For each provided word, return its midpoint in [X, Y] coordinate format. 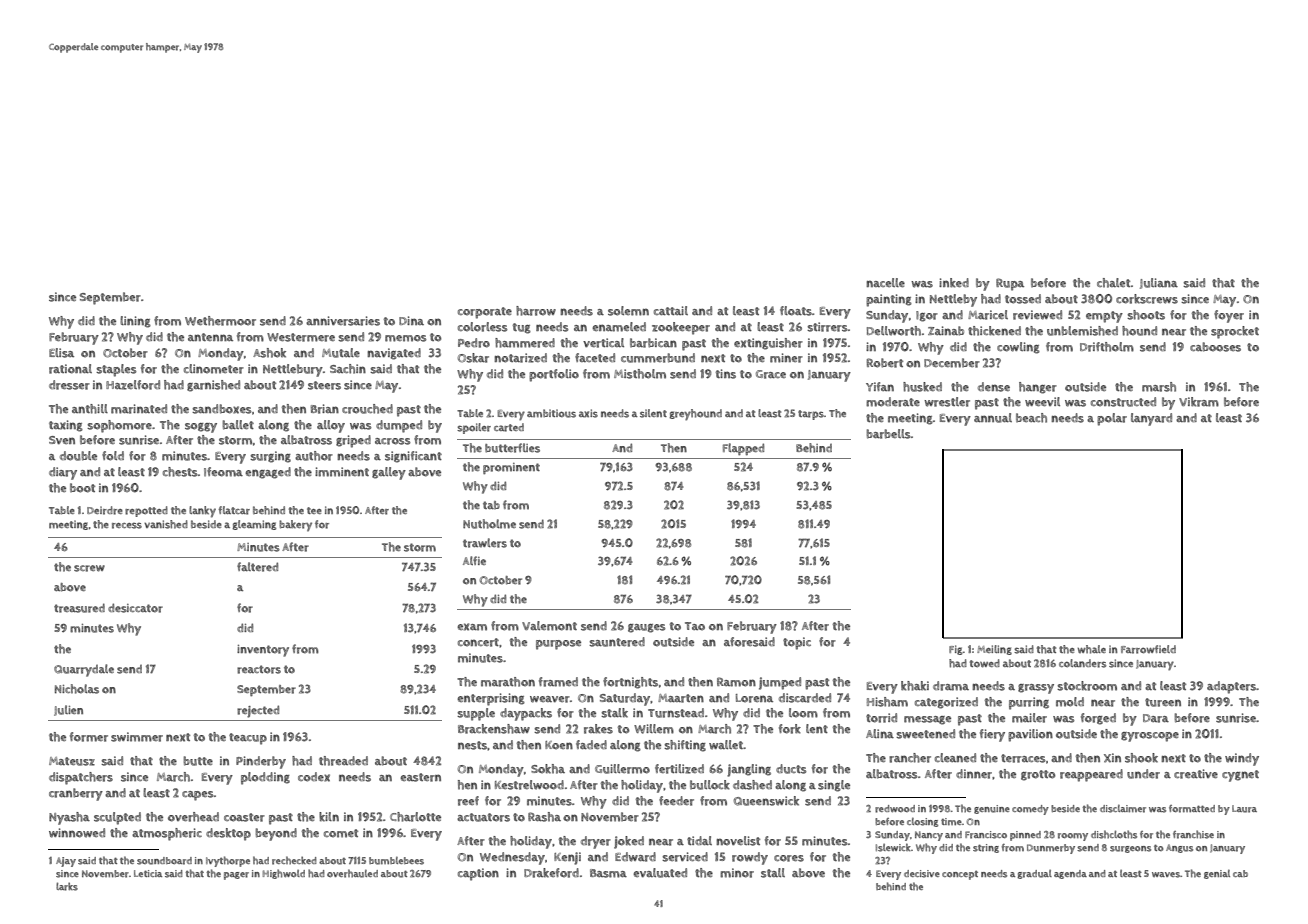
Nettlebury [293, 370]
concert [478, 642]
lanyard [1151, 419]
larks [67, 886]
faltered [257, 567]
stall [773, 873]
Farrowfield [1148, 649]
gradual [1034, 874]
